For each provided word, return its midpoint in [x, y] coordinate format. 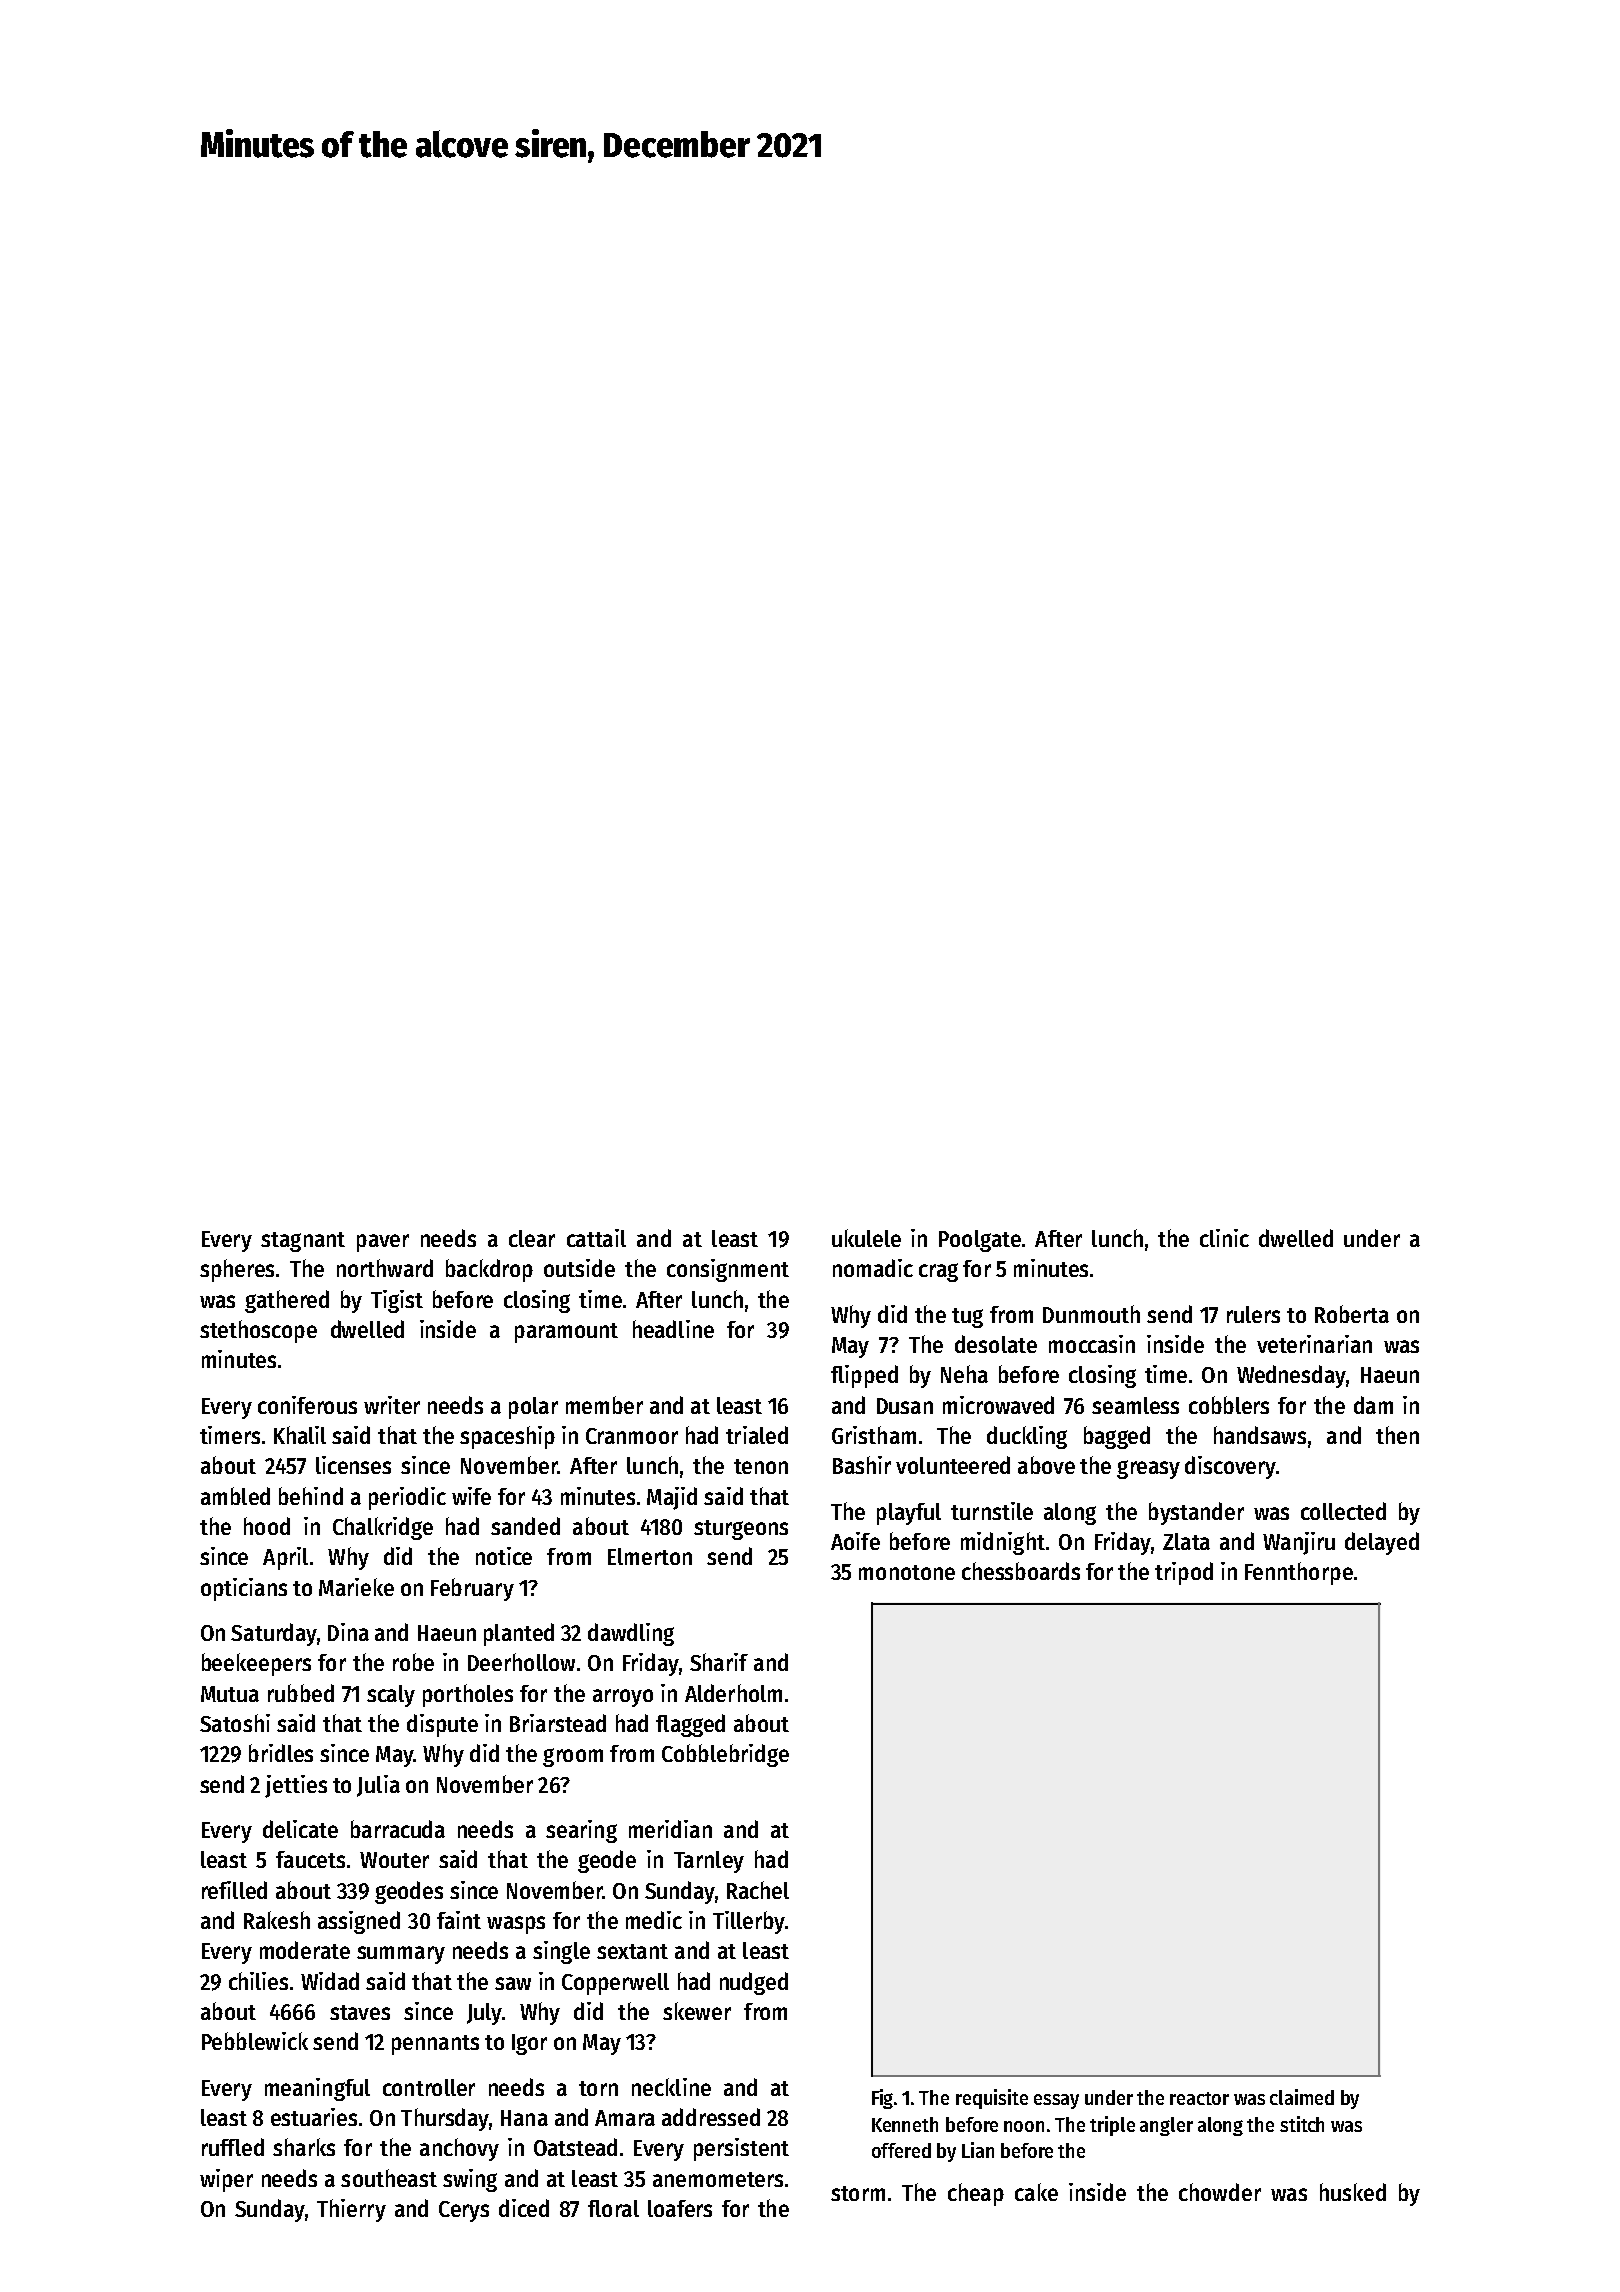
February [472, 1589]
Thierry [351, 2210]
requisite [992, 2099]
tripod [1184, 1573]
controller [429, 2087]
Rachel [758, 1890]
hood [267, 1526]
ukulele [866, 1238]
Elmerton [650, 1556]
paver [383, 1243]
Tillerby [749, 1922]
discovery [1230, 1467]
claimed [1302, 2097]
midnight [1003, 1543]
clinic [1224, 1238]
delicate [300, 1829]
